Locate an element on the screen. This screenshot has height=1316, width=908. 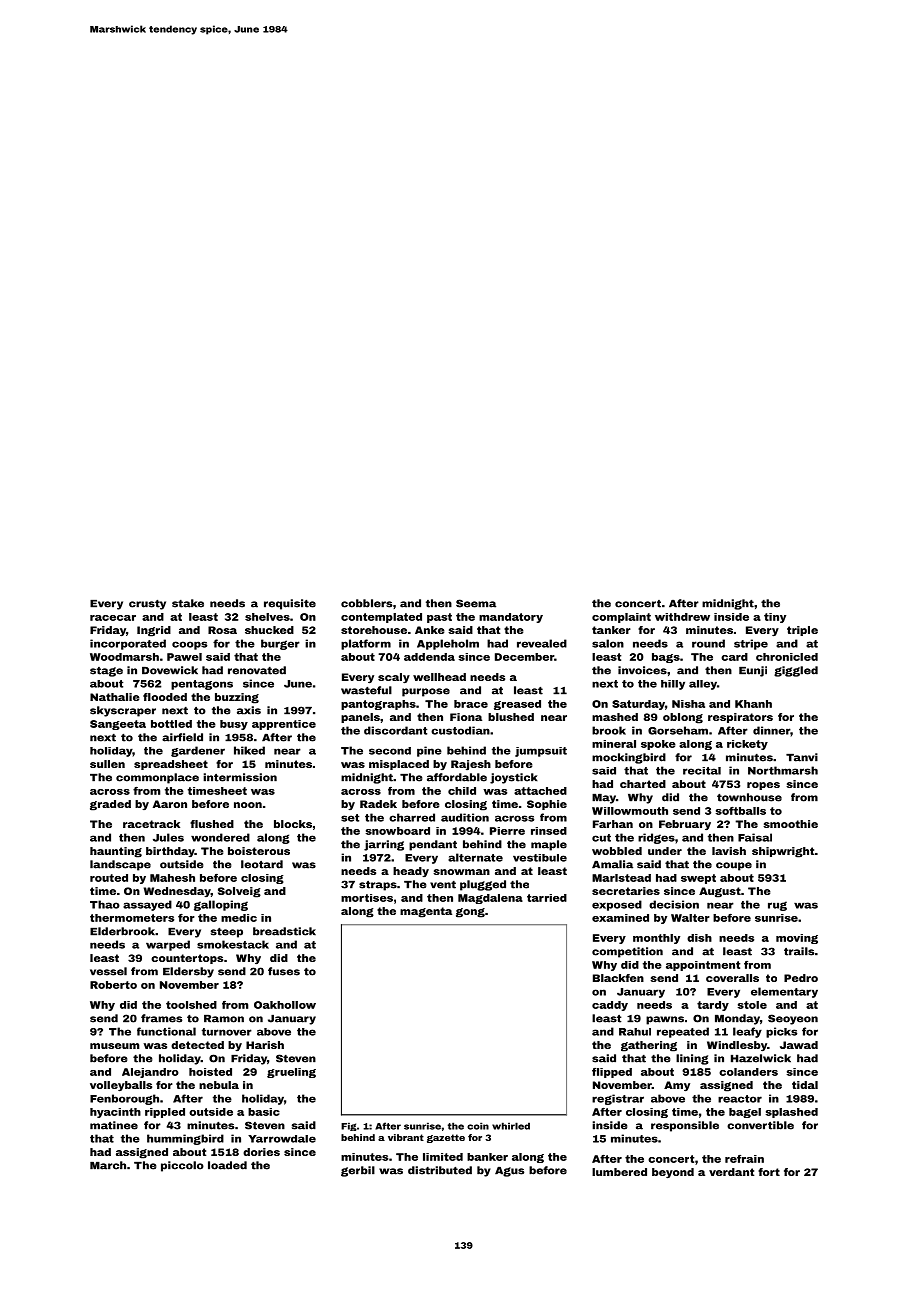
hiked is located at coordinates (249, 750).
